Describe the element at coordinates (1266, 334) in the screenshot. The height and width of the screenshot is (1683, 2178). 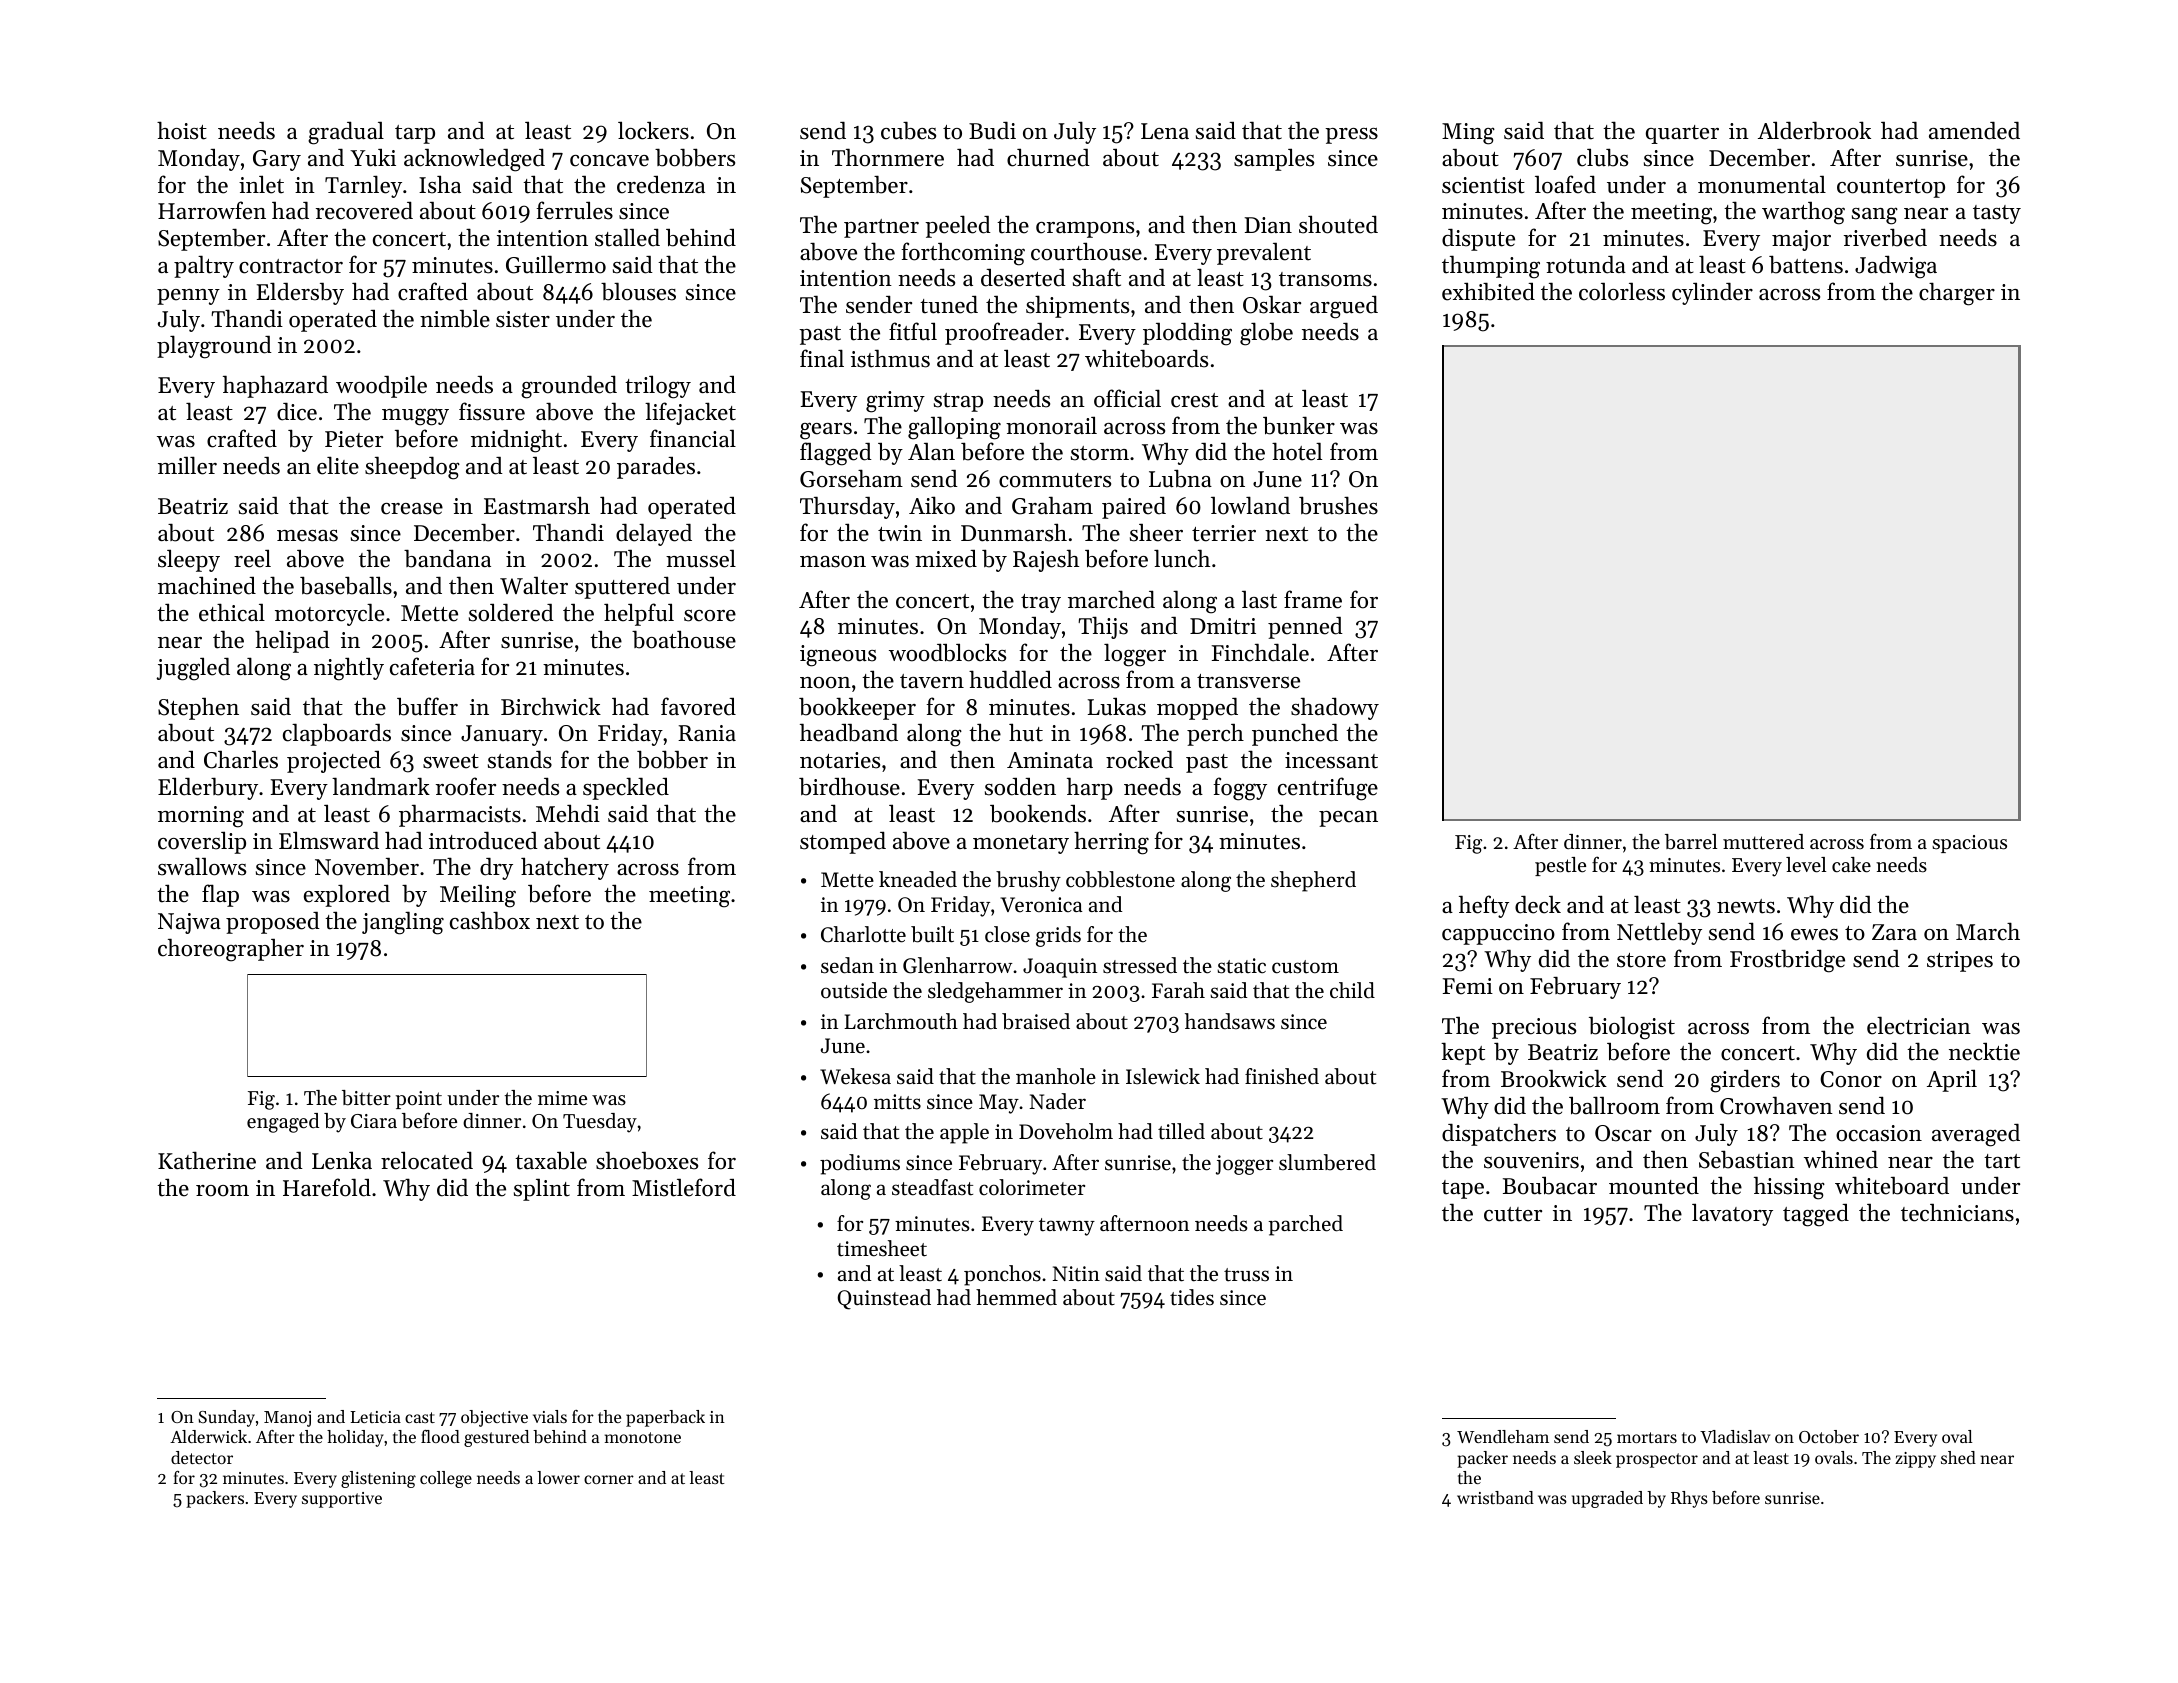
I see `globe` at that location.
